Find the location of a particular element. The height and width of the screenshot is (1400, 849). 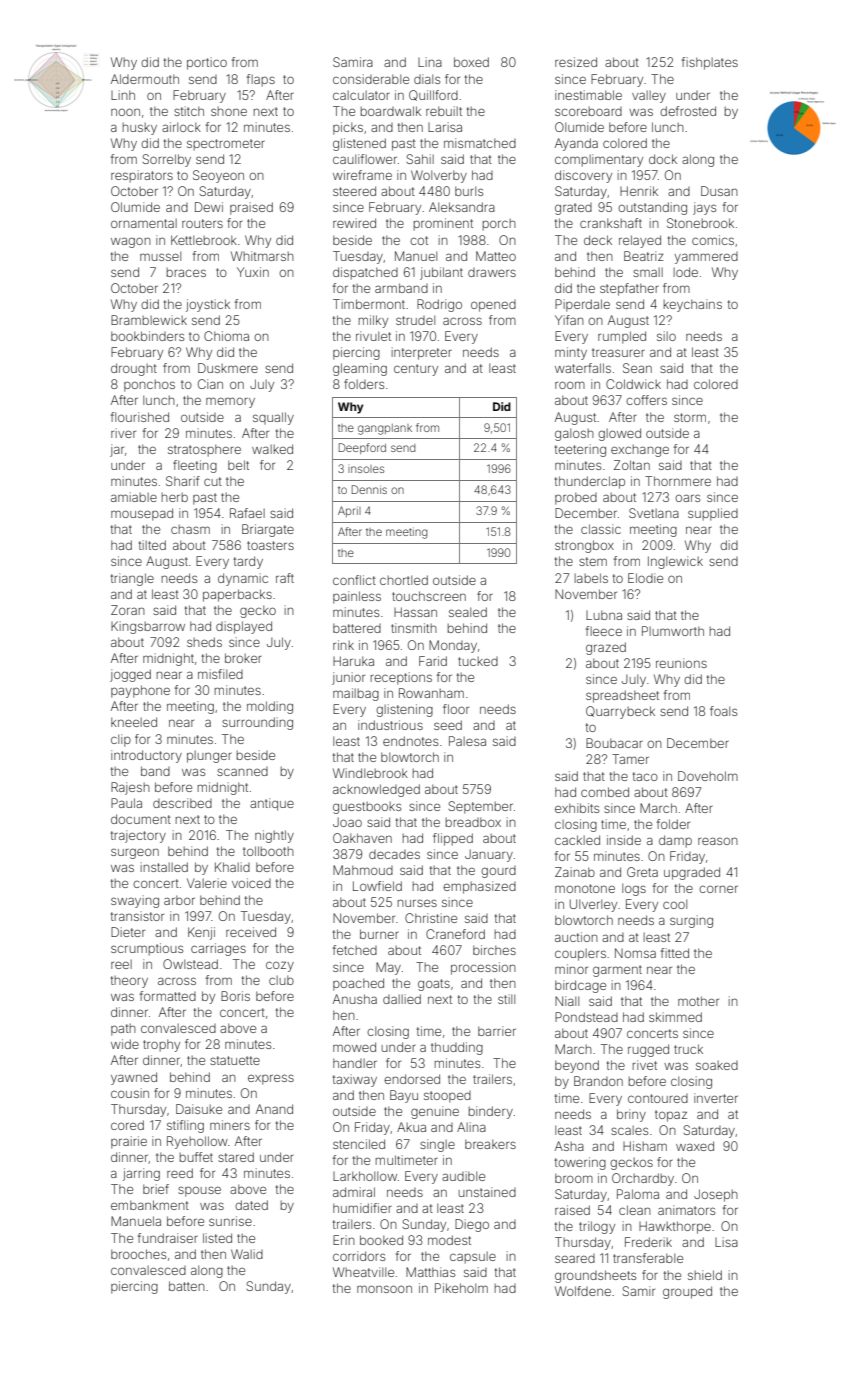

galosh is located at coordinates (574, 434).
